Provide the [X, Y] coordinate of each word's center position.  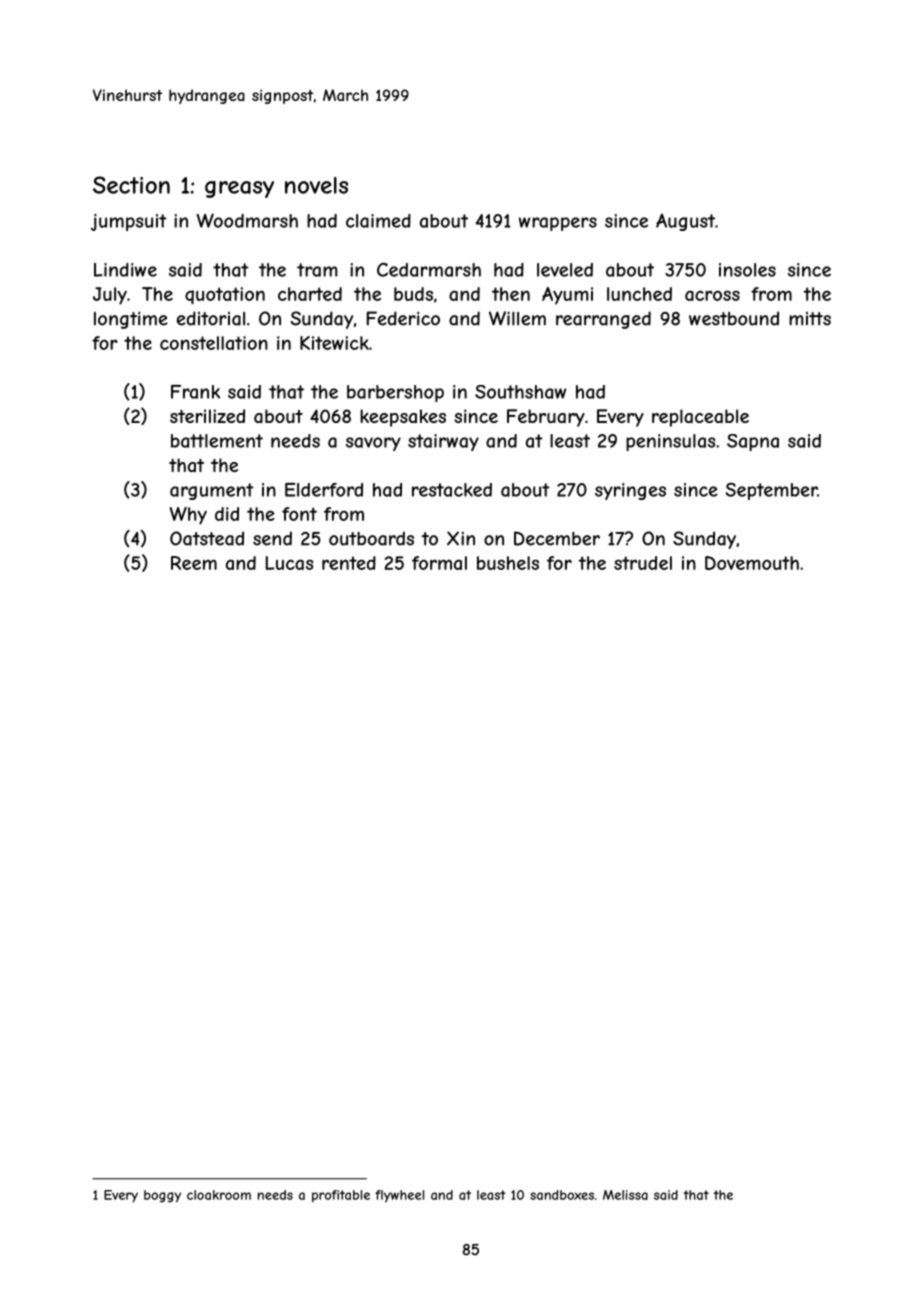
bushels [508, 563]
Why [188, 516]
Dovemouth [752, 563]
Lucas [290, 563]
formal [439, 563]
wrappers [558, 224]
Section [131, 185]
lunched [639, 294]
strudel [643, 563]
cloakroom [219, 1195]
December [557, 538]
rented [349, 563]
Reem [194, 563]
